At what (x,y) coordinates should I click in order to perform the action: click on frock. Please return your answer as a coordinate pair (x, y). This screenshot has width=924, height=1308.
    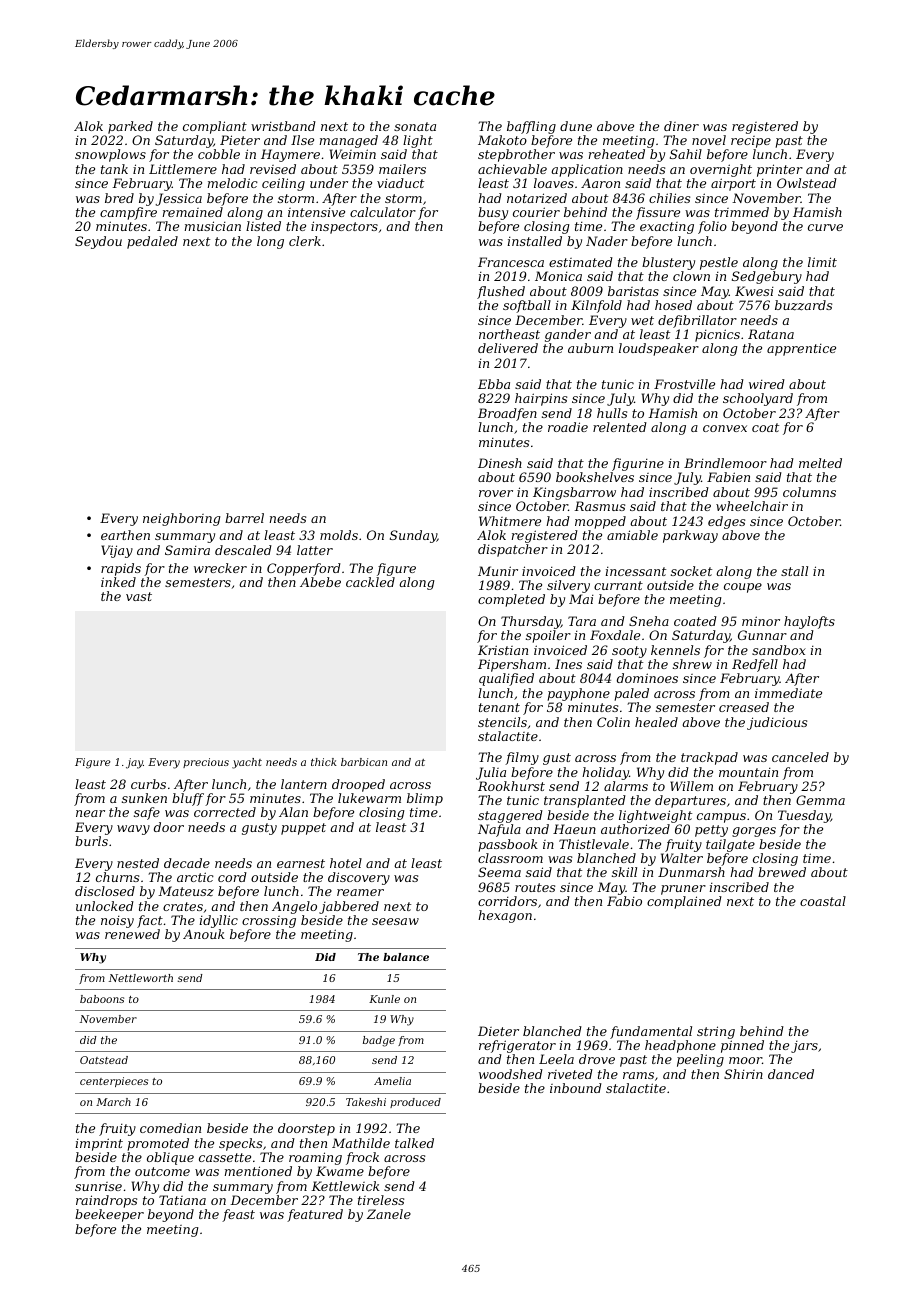
    Looking at the image, I should click on (362, 1158).
